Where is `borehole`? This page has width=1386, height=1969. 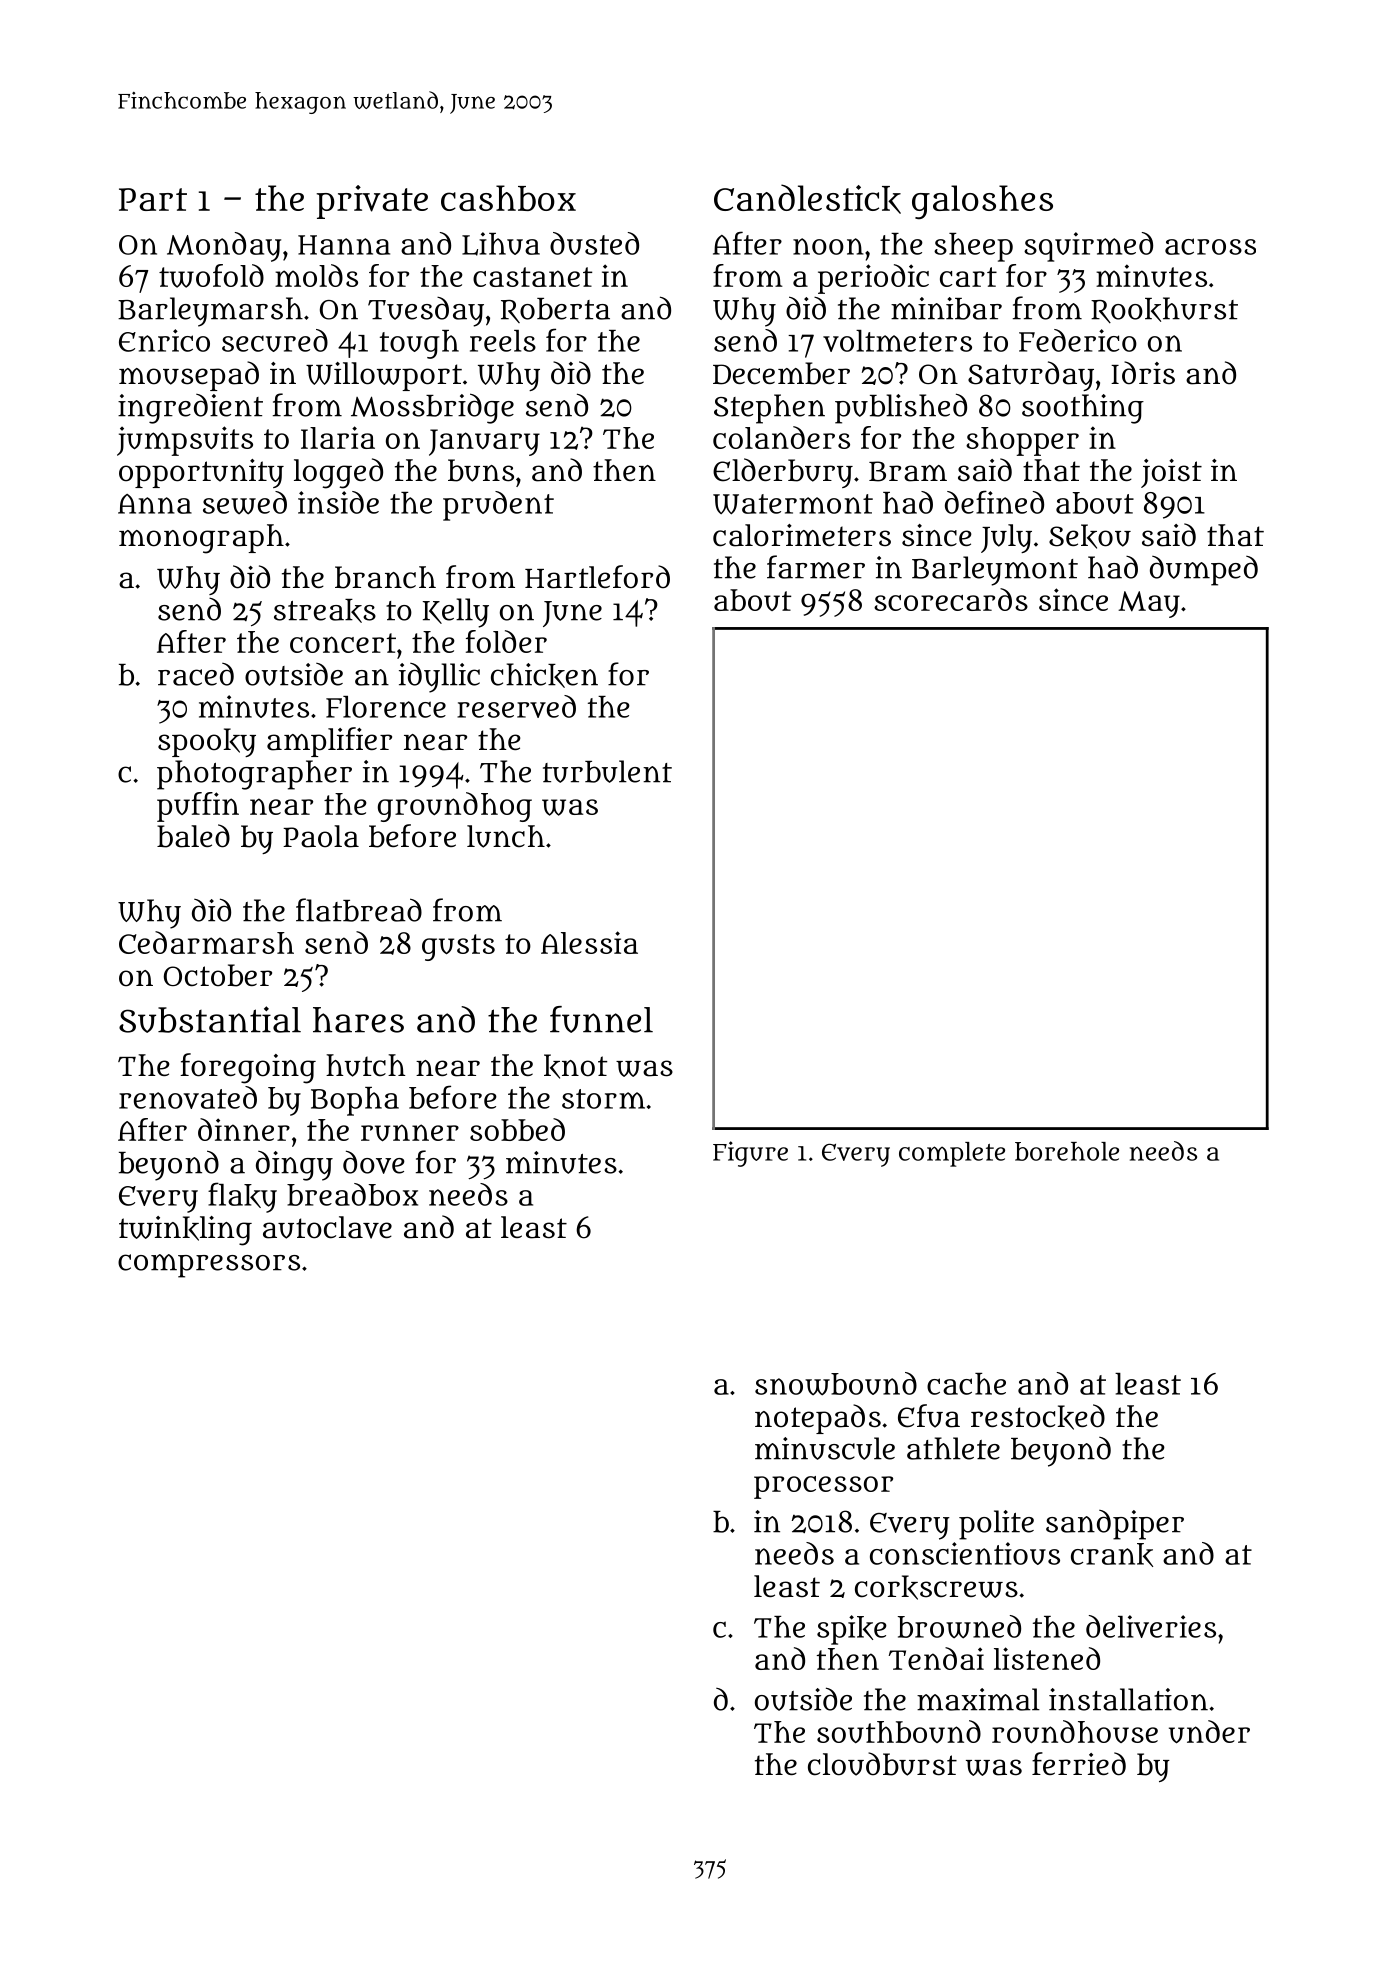
borehole is located at coordinates (1067, 1151).
